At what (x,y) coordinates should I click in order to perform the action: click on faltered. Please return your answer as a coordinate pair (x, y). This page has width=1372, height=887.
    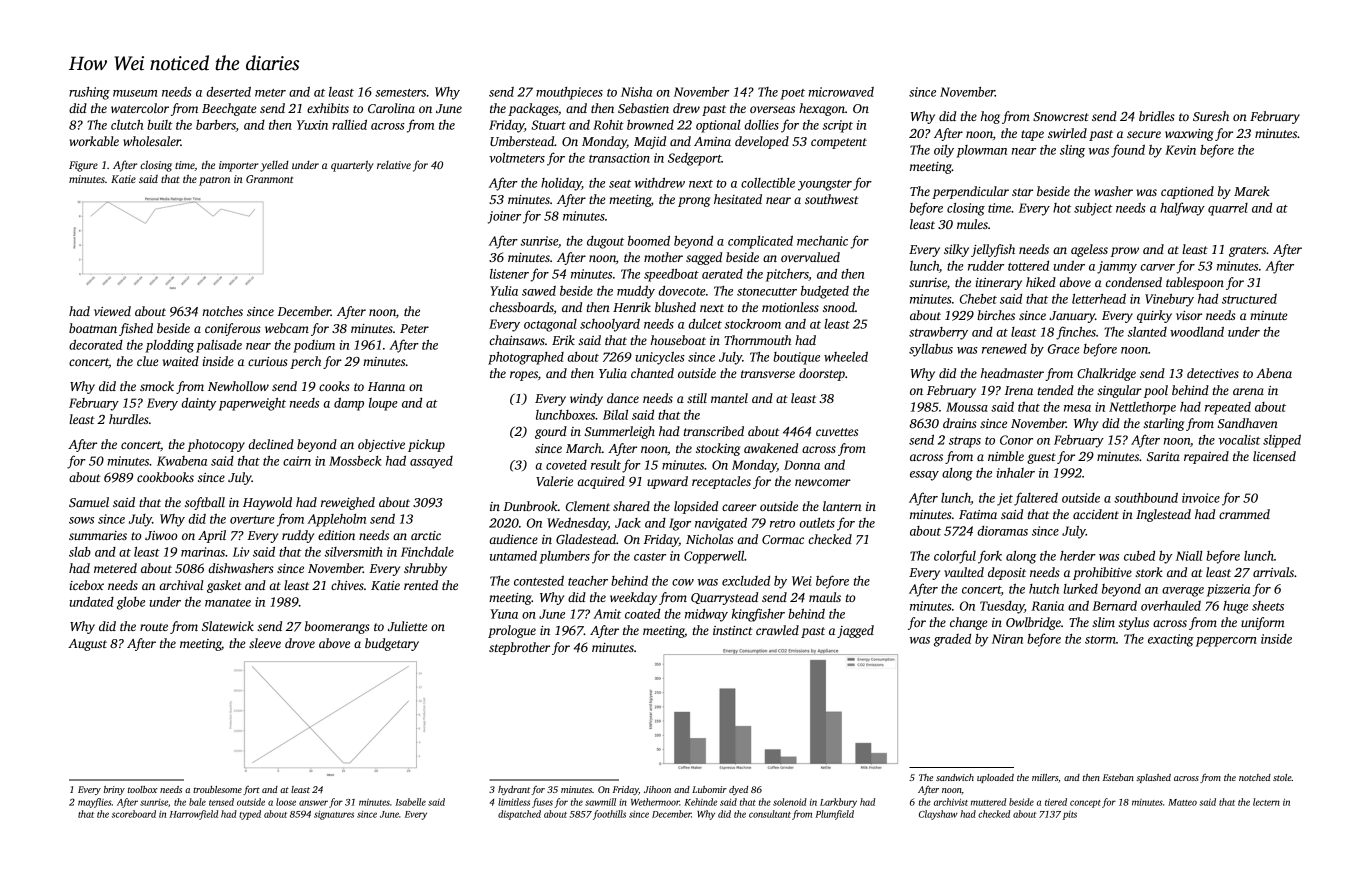
    Looking at the image, I should click on (1036, 499).
